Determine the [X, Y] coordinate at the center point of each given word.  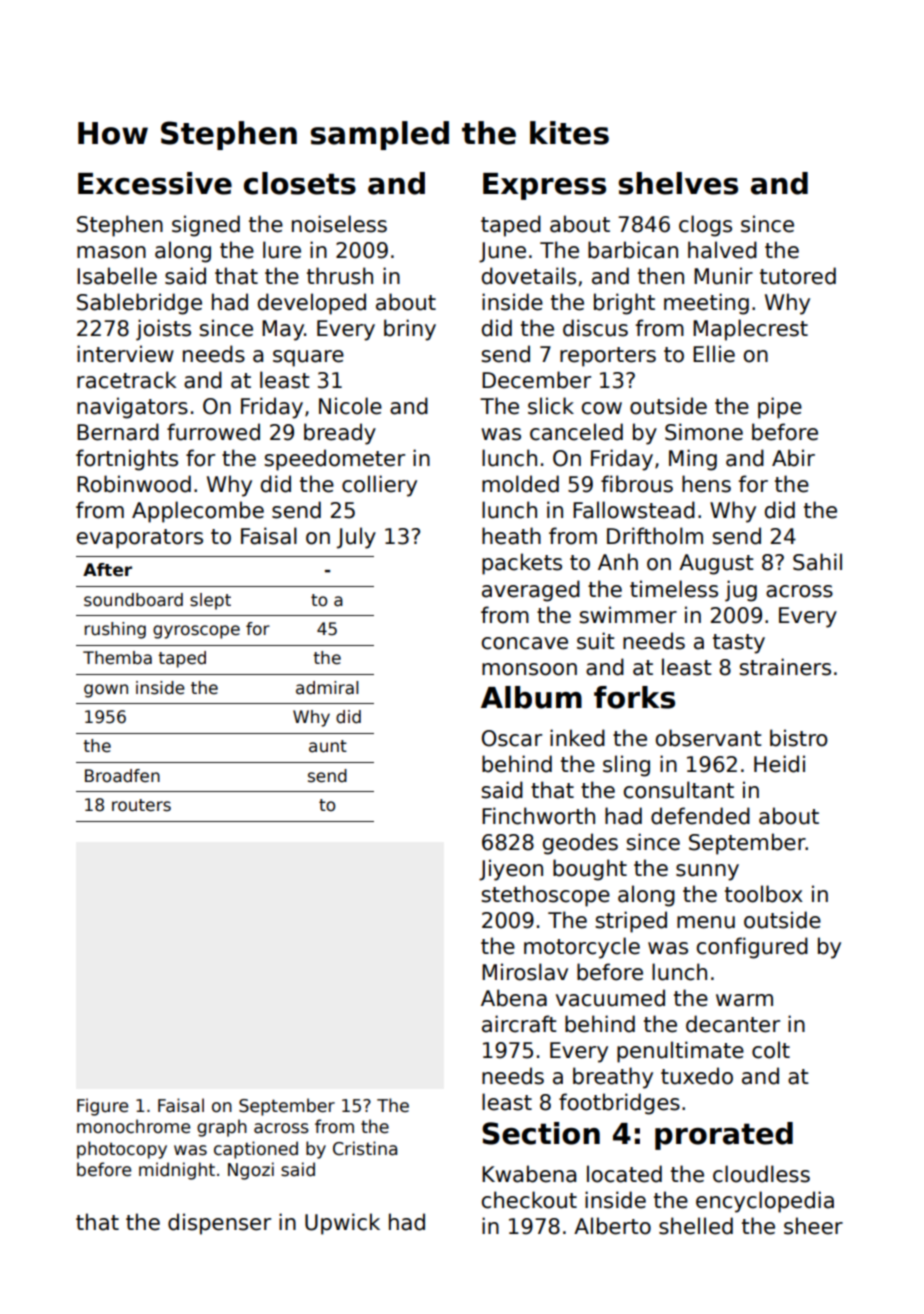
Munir [723, 276]
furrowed [213, 432]
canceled [576, 432]
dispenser [219, 1224]
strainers [785, 667]
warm [744, 1000]
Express [544, 186]
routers [141, 805]
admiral [327, 688]
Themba [117, 658]
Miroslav [525, 972]
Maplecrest [750, 330]
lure [282, 250]
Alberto [612, 1226]
